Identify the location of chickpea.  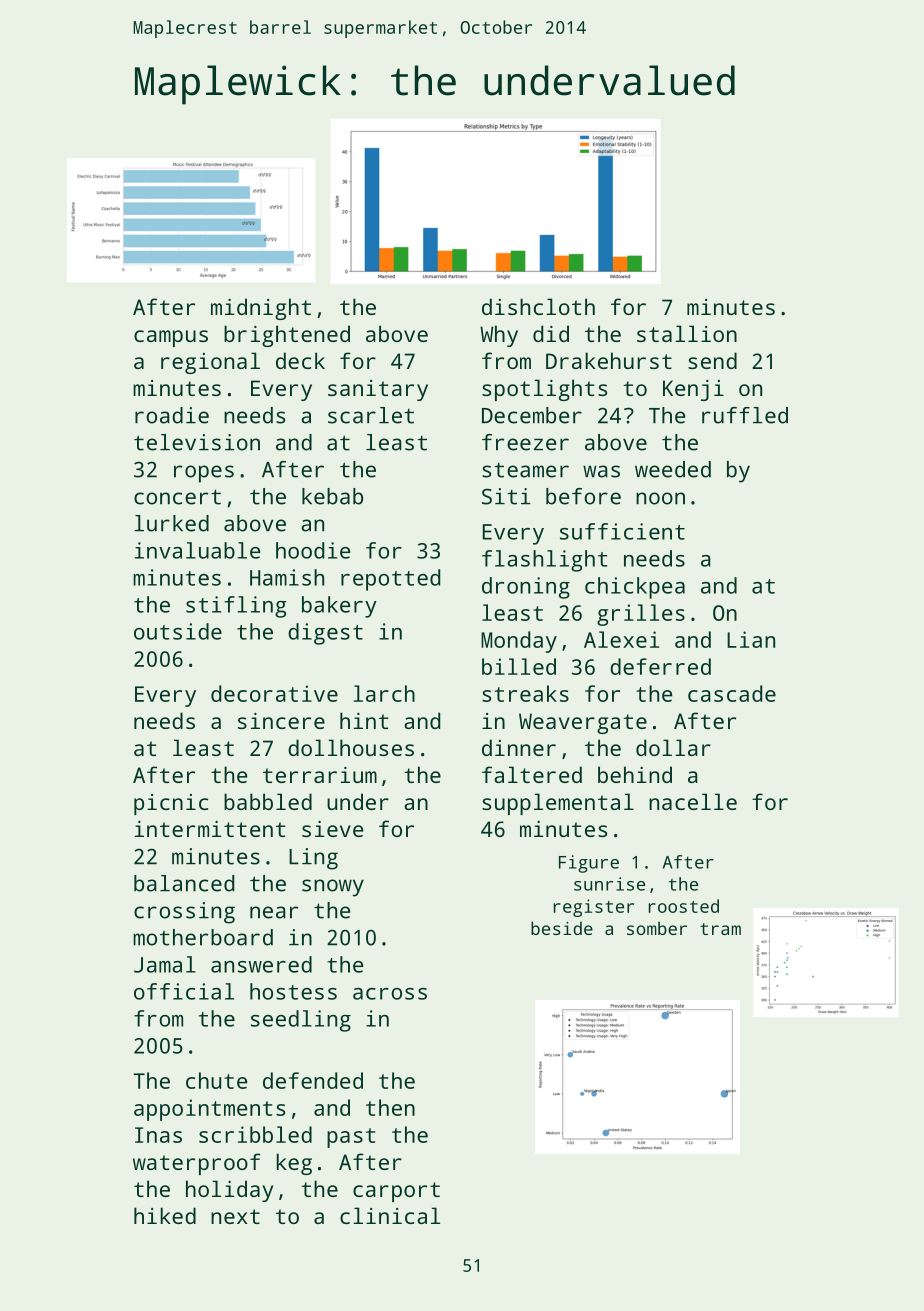
(635, 588).
